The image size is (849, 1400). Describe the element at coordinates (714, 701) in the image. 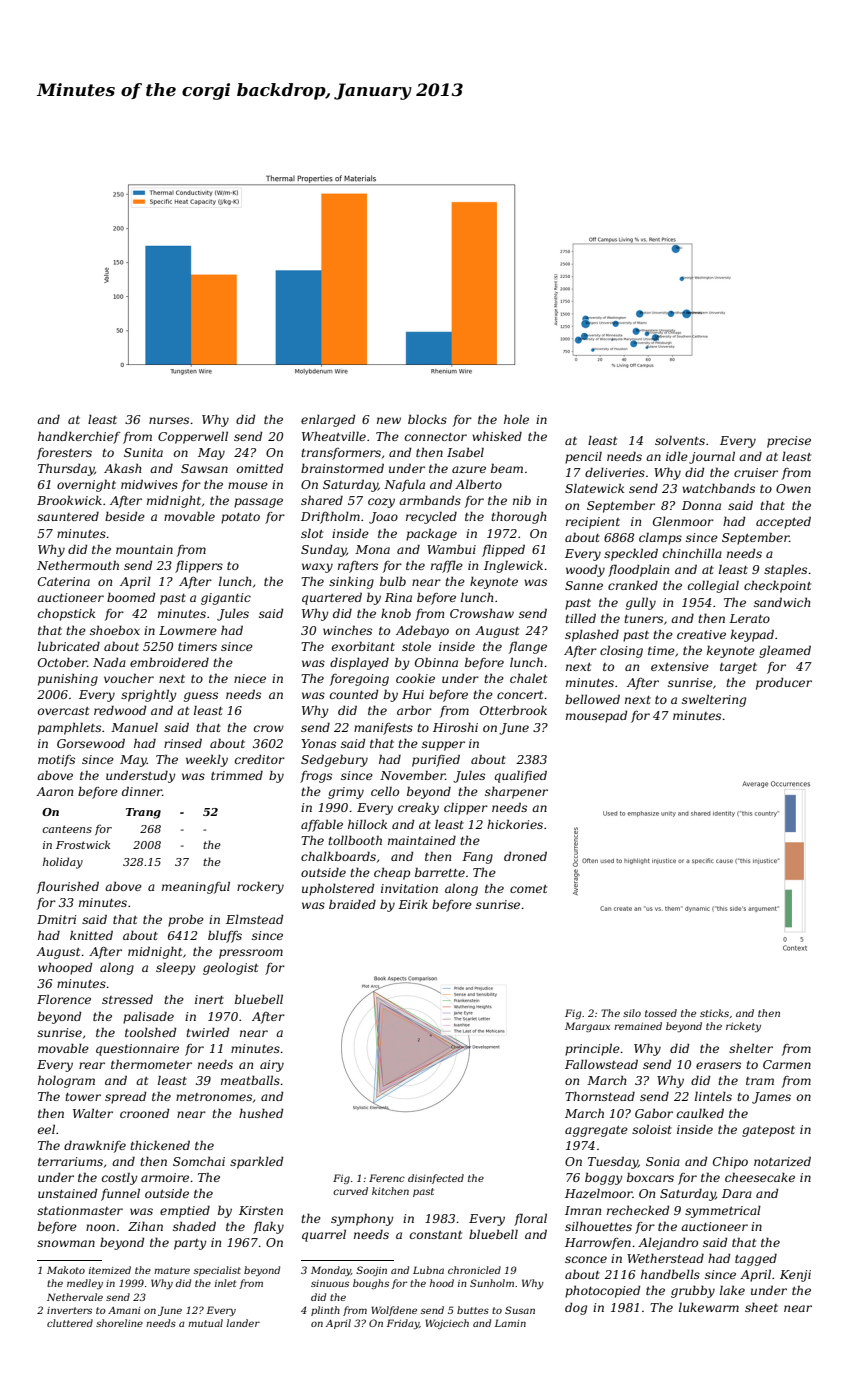

I see `sweltering` at that location.
